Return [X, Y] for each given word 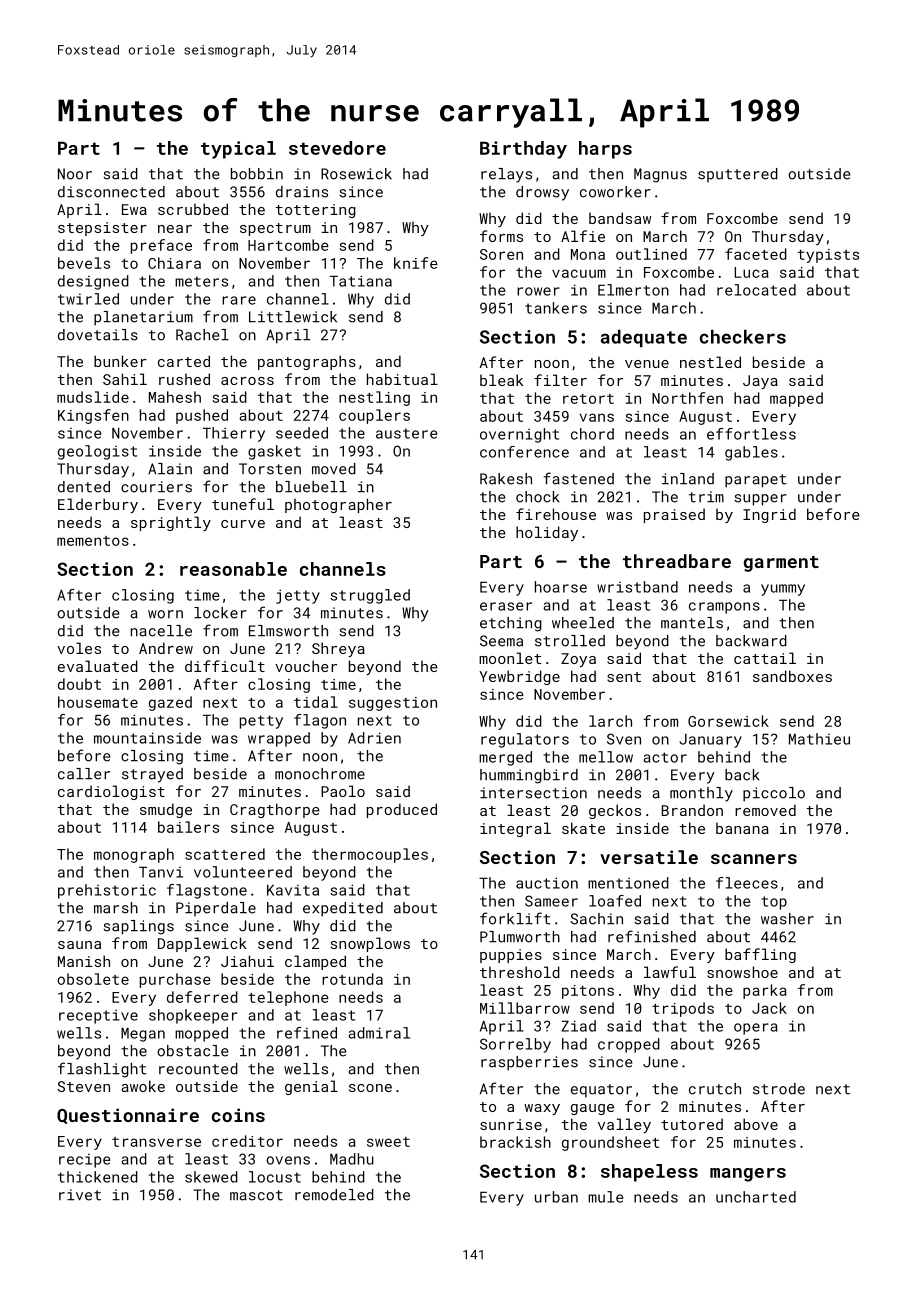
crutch [715, 1089]
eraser [506, 606]
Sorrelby [515, 1045]
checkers [743, 337]
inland [688, 479]
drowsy [542, 193]
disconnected [111, 192]
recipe [85, 1160]
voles [79, 648]
